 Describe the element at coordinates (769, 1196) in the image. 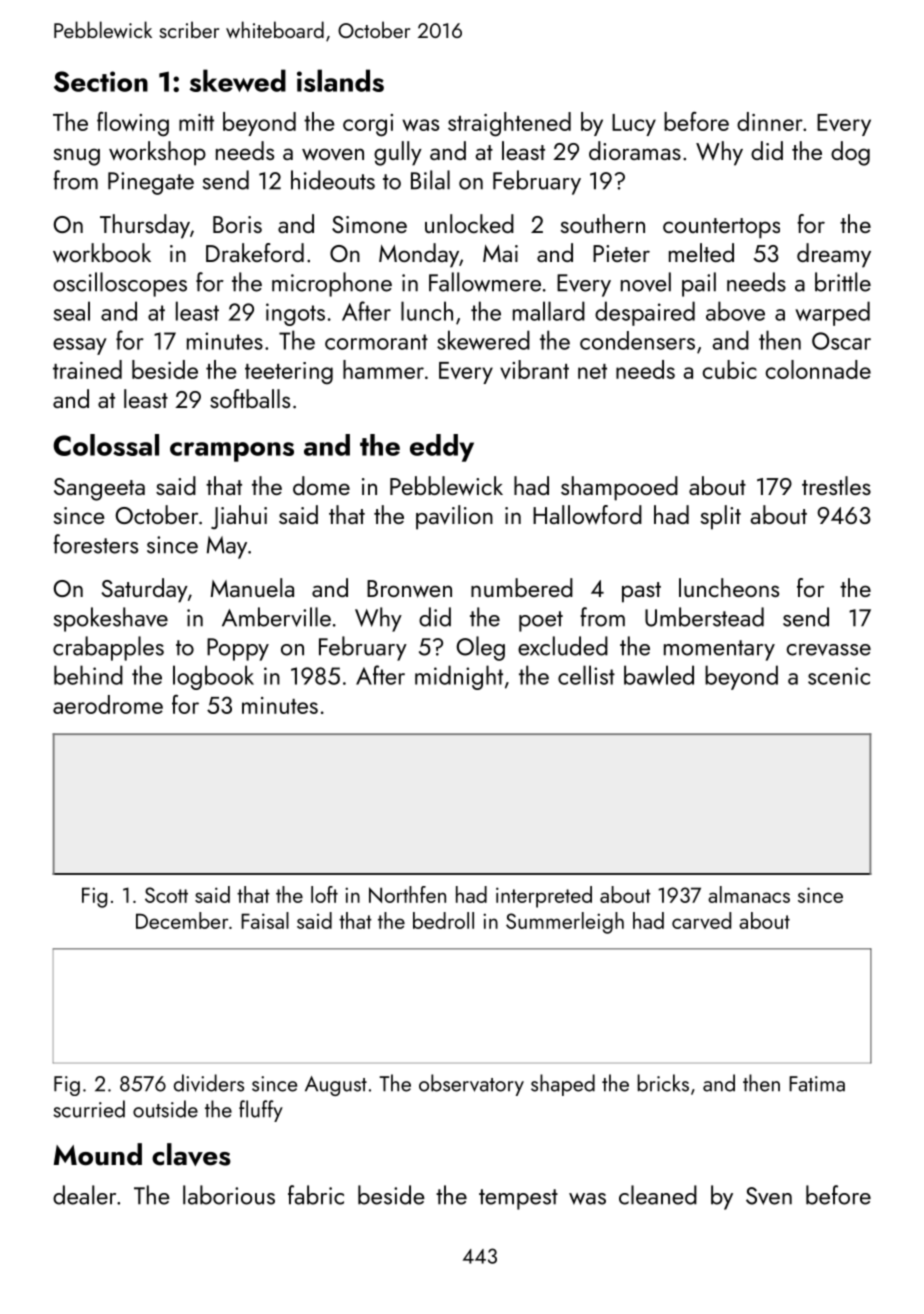

I see `Sven` at that location.
